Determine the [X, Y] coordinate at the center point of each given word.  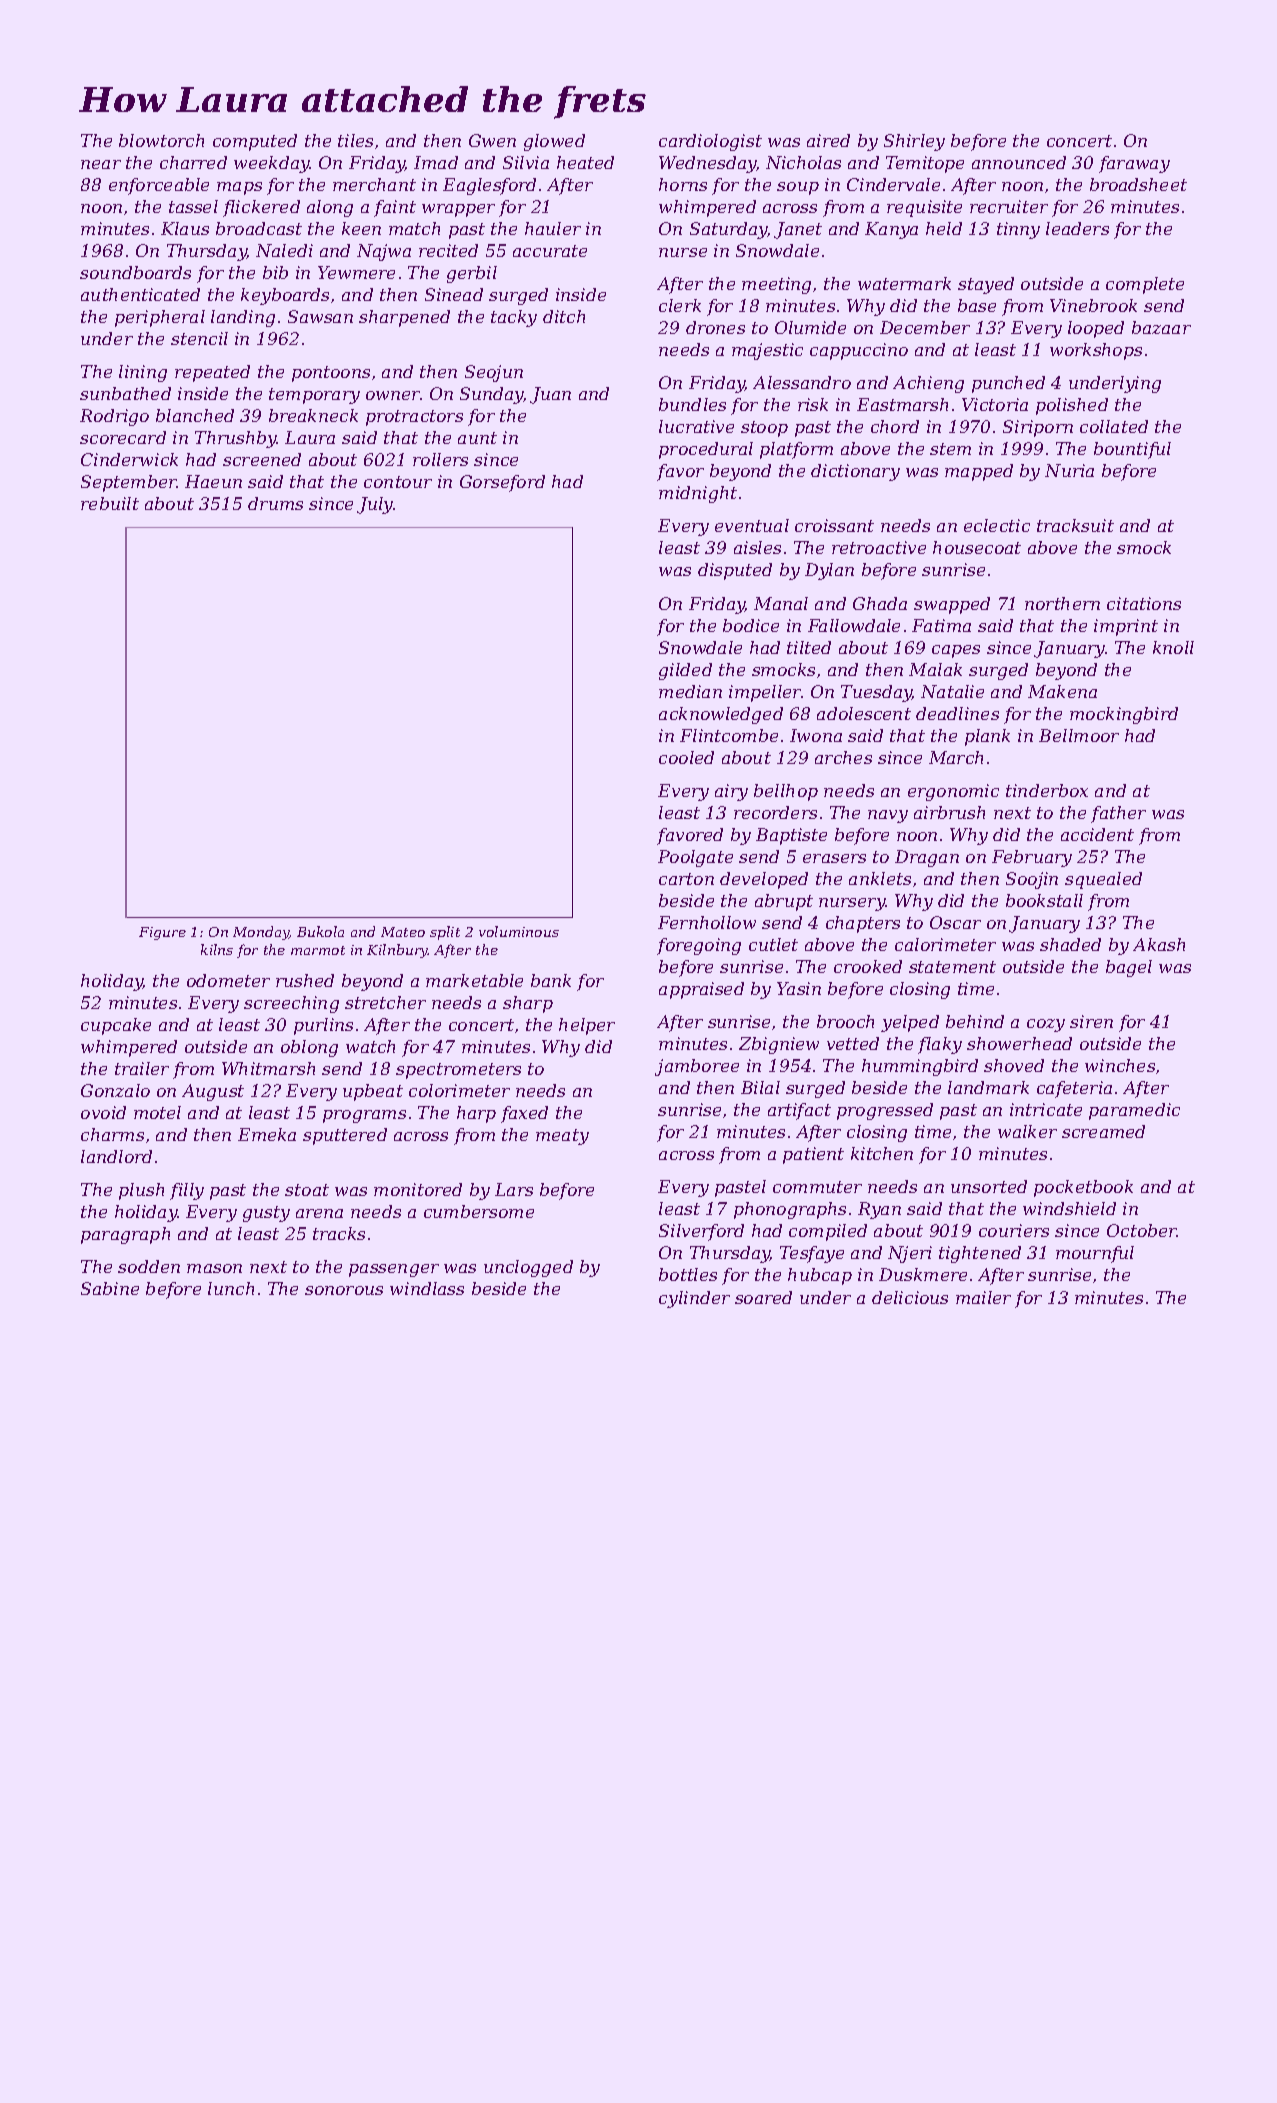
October [1142, 1230]
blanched [195, 415]
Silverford [701, 1232]
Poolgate [695, 858]
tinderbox [1047, 790]
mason [214, 1268]
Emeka [267, 1134]
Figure [162, 933]
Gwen [492, 140]
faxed [524, 1114]
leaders [1077, 228]
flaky [940, 1045]
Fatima [941, 625]
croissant [834, 525]
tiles [355, 140]
